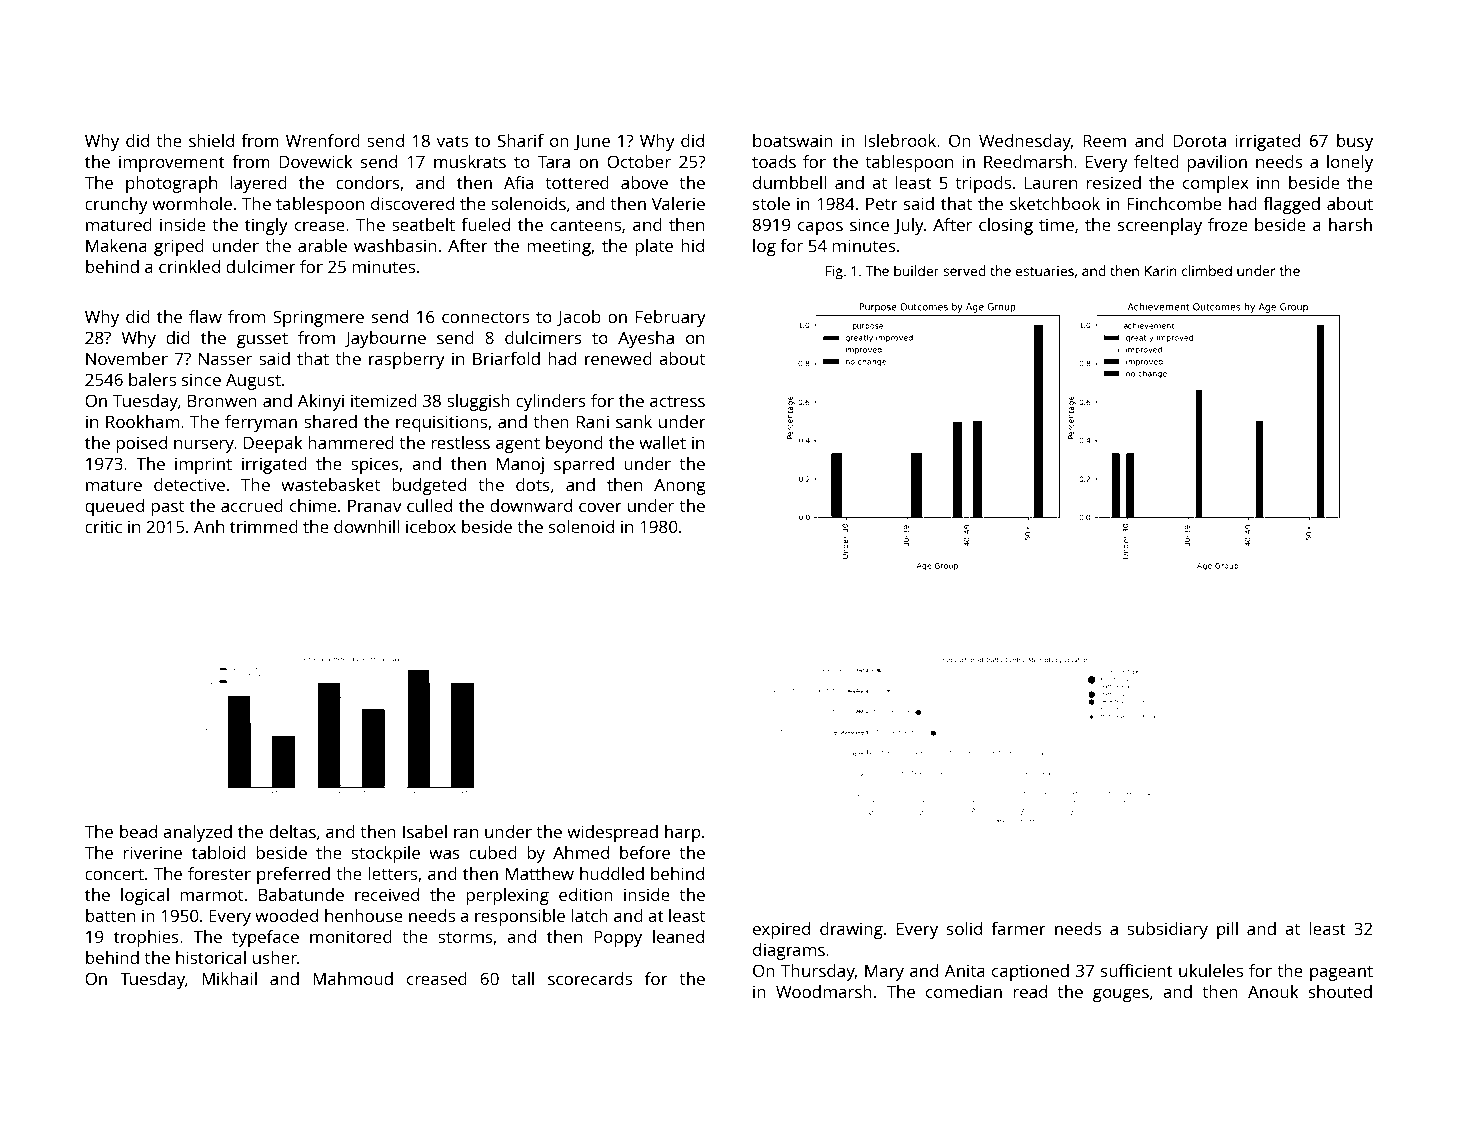  Describe the element at coordinates (646, 339) in the screenshot. I see `Ayesha` at that location.
